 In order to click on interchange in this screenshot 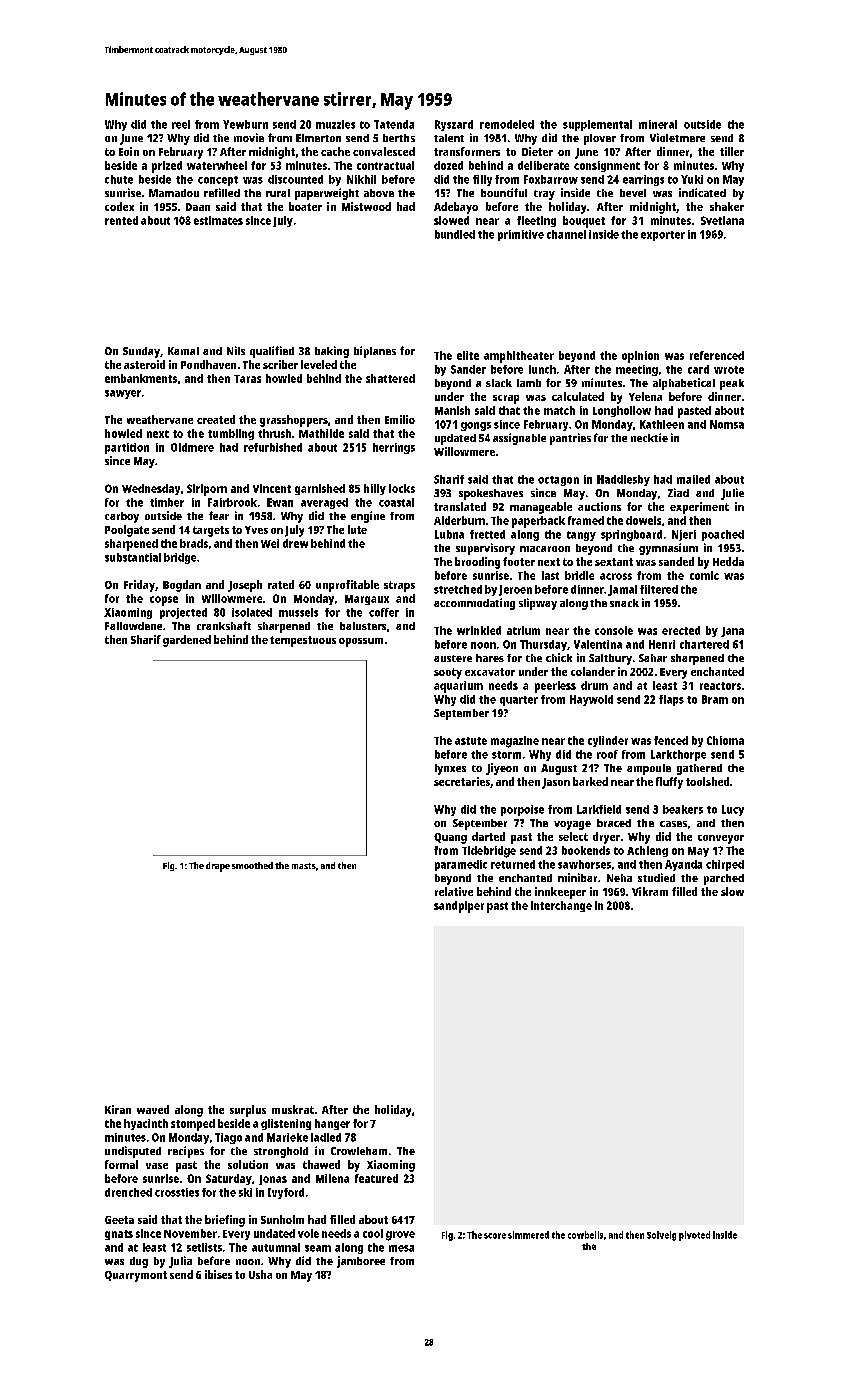, I will do `click(561, 906)`.
